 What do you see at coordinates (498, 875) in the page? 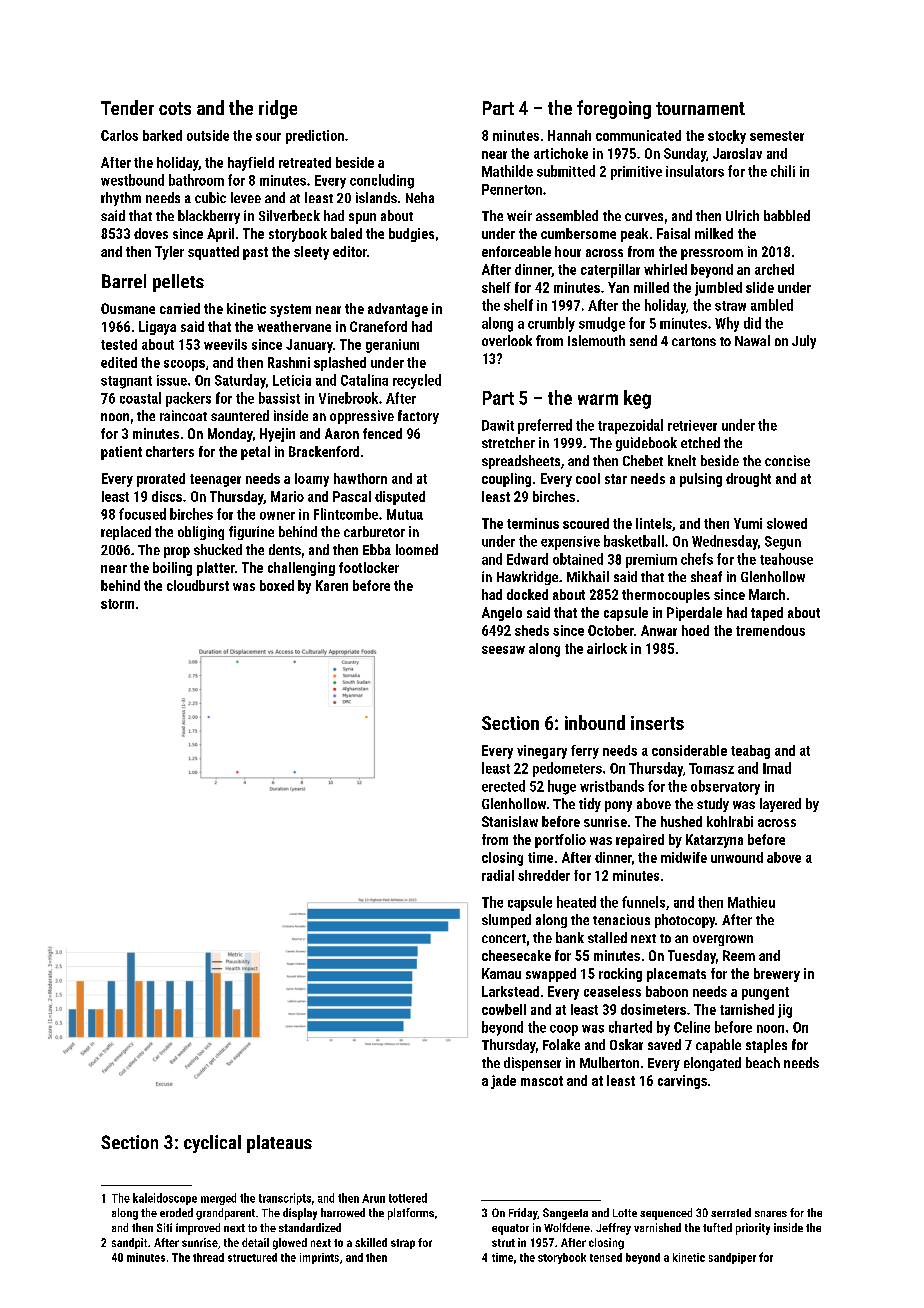
I see `radial` at bounding box center [498, 875].
